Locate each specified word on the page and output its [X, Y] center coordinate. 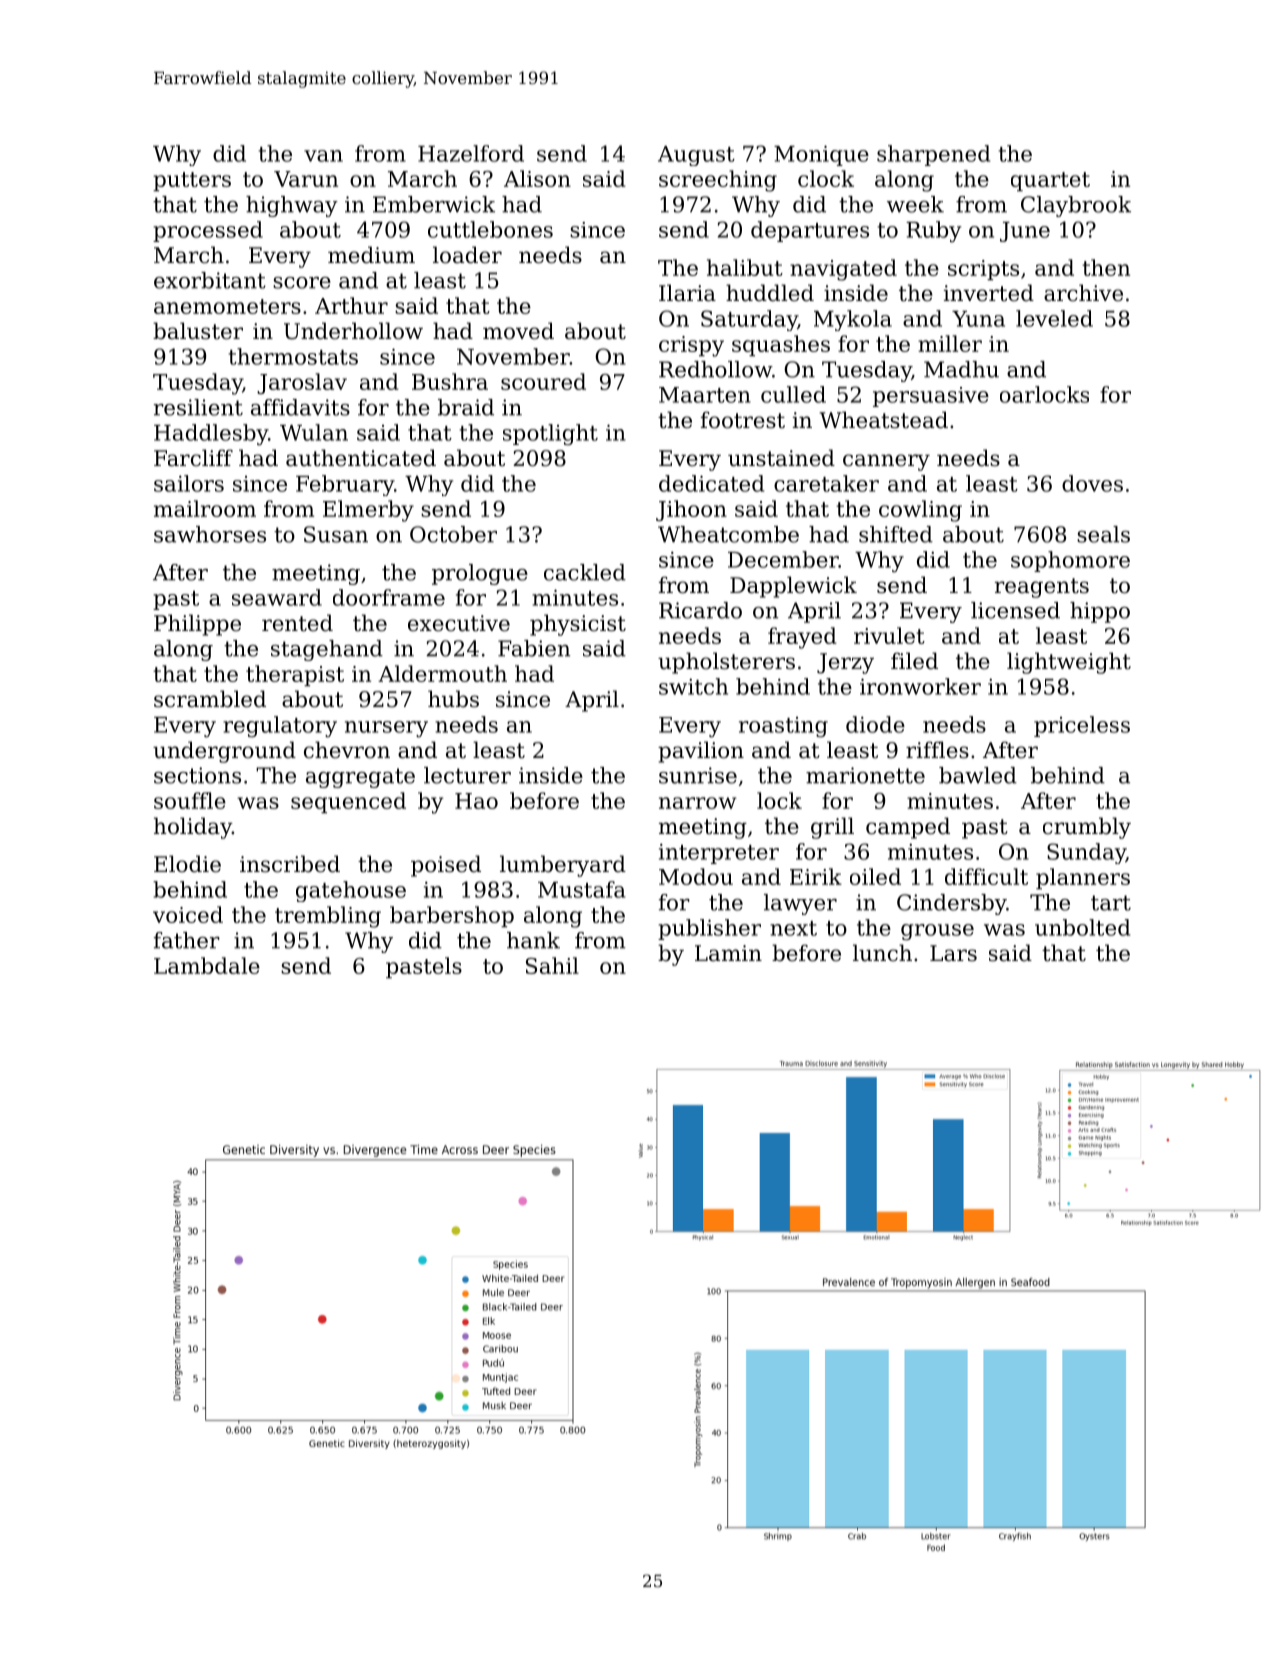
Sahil [552, 965]
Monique [821, 155]
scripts [983, 270]
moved [518, 331]
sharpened [933, 155]
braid [466, 407]
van [323, 156]
